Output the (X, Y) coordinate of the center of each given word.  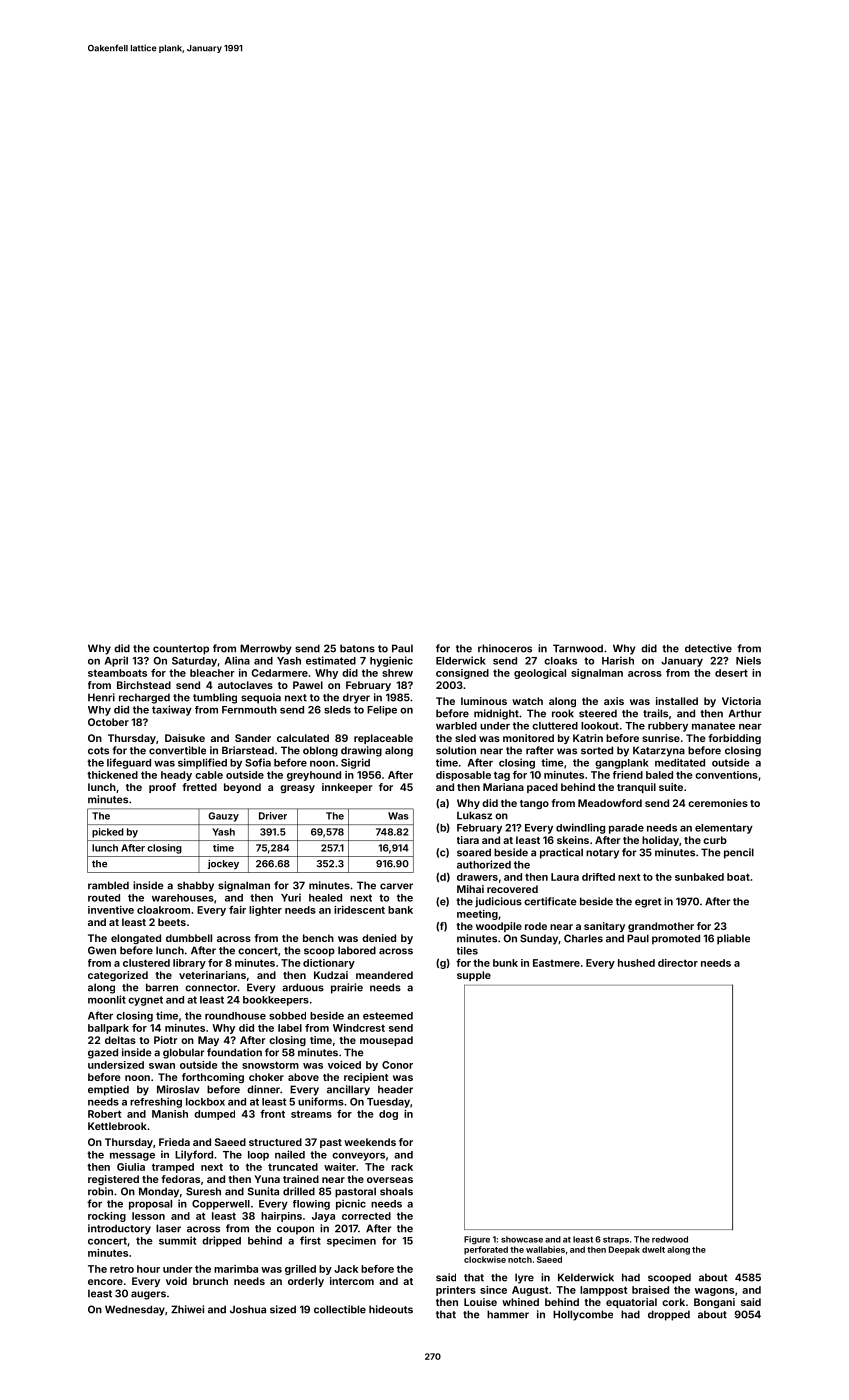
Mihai (470, 889)
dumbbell (189, 938)
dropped (669, 1315)
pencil (739, 853)
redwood (670, 1239)
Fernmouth (249, 710)
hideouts (391, 1309)
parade (626, 829)
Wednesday (135, 1310)
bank (400, 910)
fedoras (180, 1179)
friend (628, 775)
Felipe (382, 711)
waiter (340, 1167)
